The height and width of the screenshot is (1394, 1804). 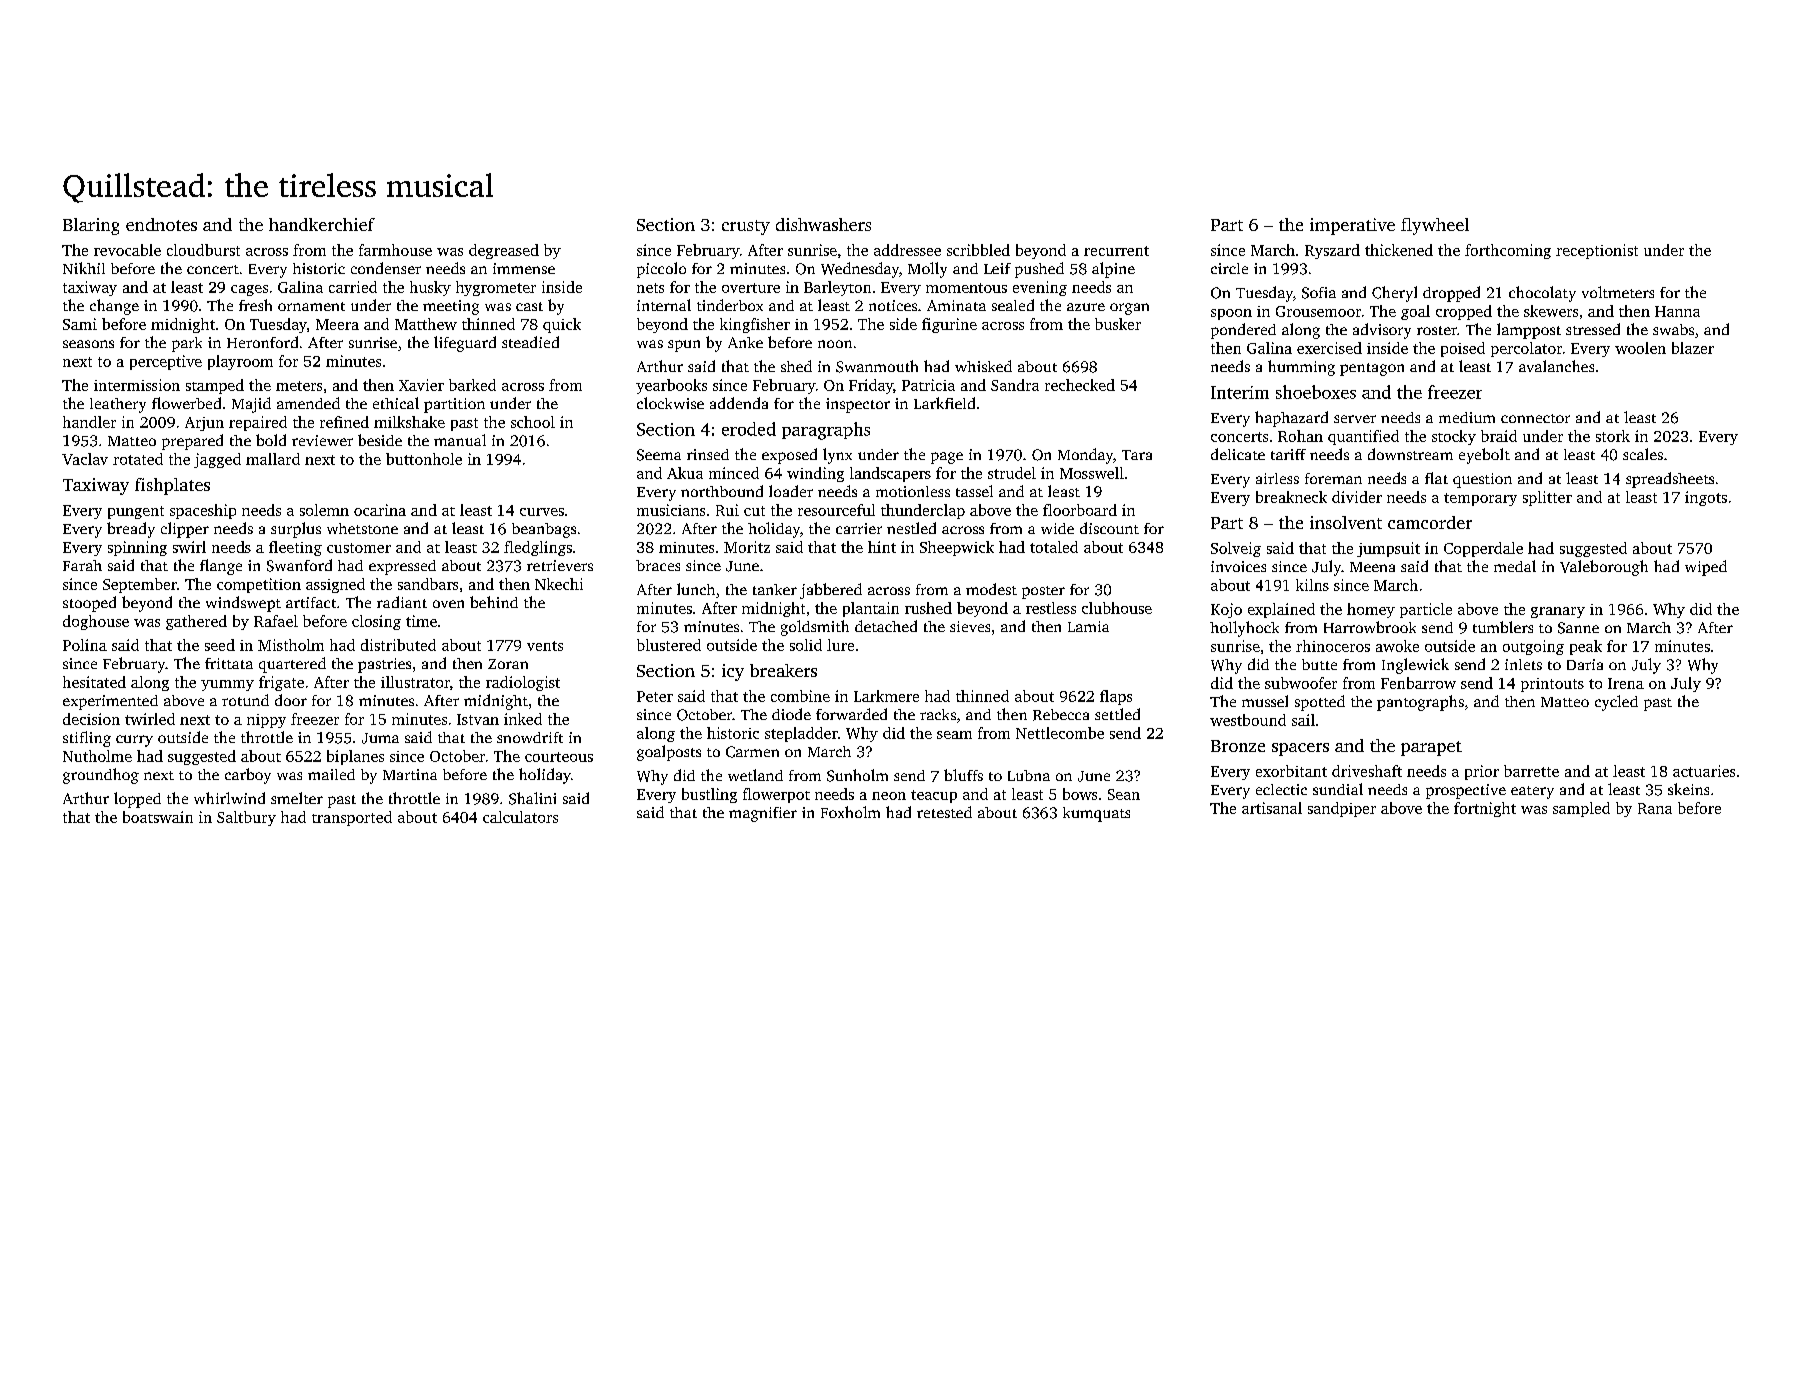 I want to click on crusty, so click(x=746, y=227).
